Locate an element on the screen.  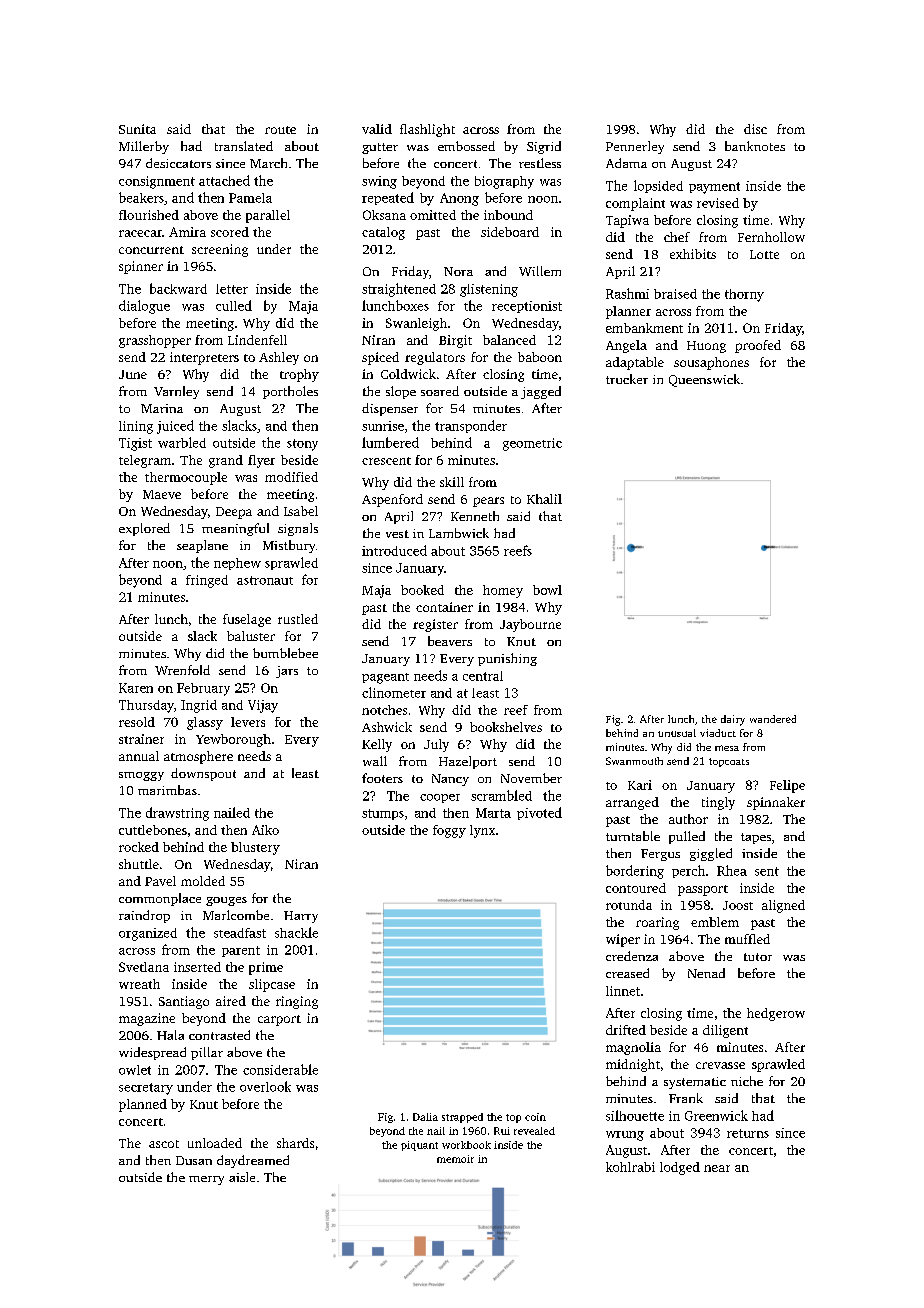
piquant is located at coordinates (419, 1146).
